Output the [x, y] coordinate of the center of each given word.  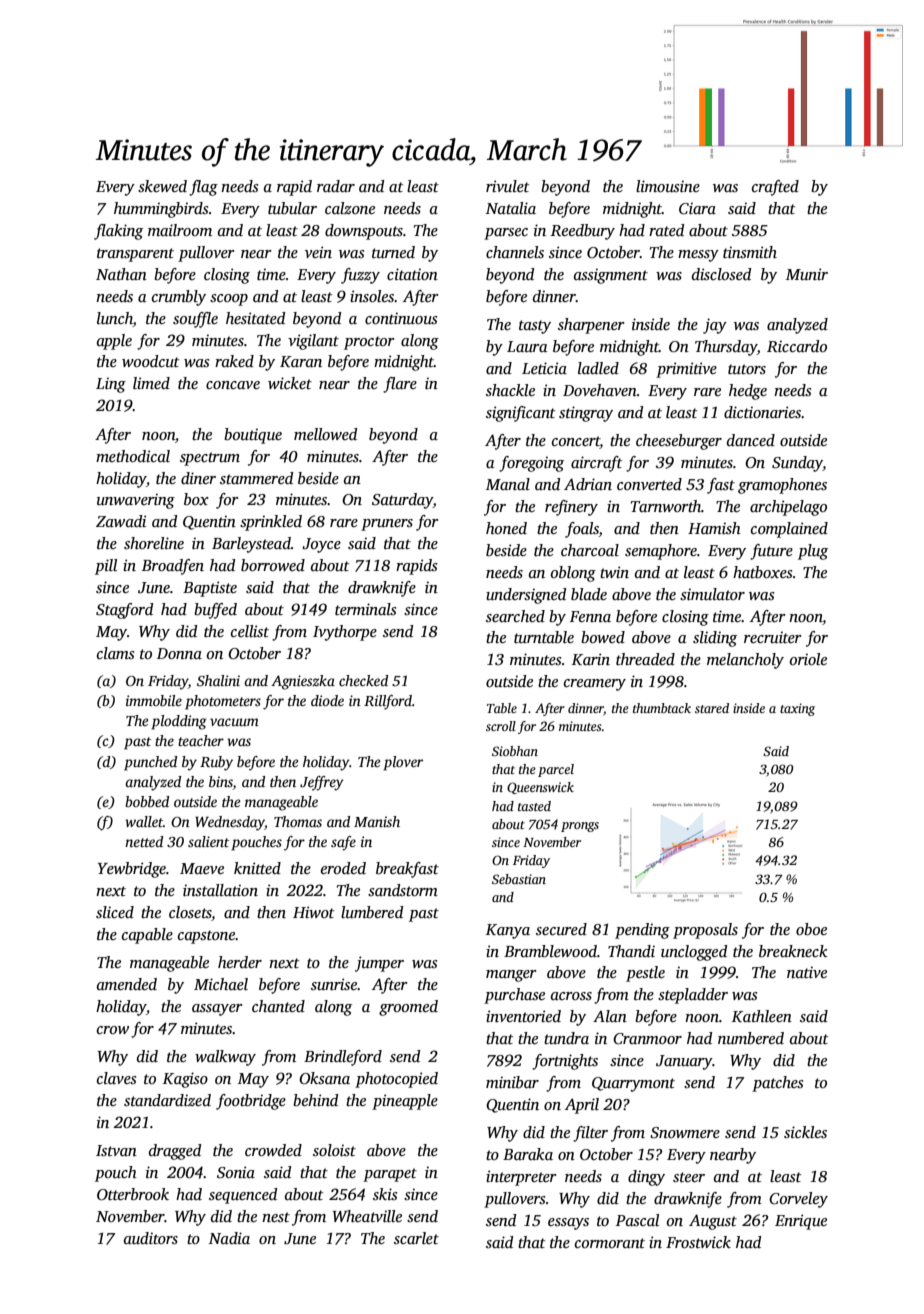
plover [403, 763]
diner [198, 478]
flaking [118, 232]
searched [515, 616]
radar [336, 186]
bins [221, 781]
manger [511, 976]
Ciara [697, 208]
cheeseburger [679, 442]
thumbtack [662, 708]
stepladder [693, 996]
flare [400, 385]
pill [106, 567]
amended [127, 984]
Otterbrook [133, 1194]
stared [712, 708]
